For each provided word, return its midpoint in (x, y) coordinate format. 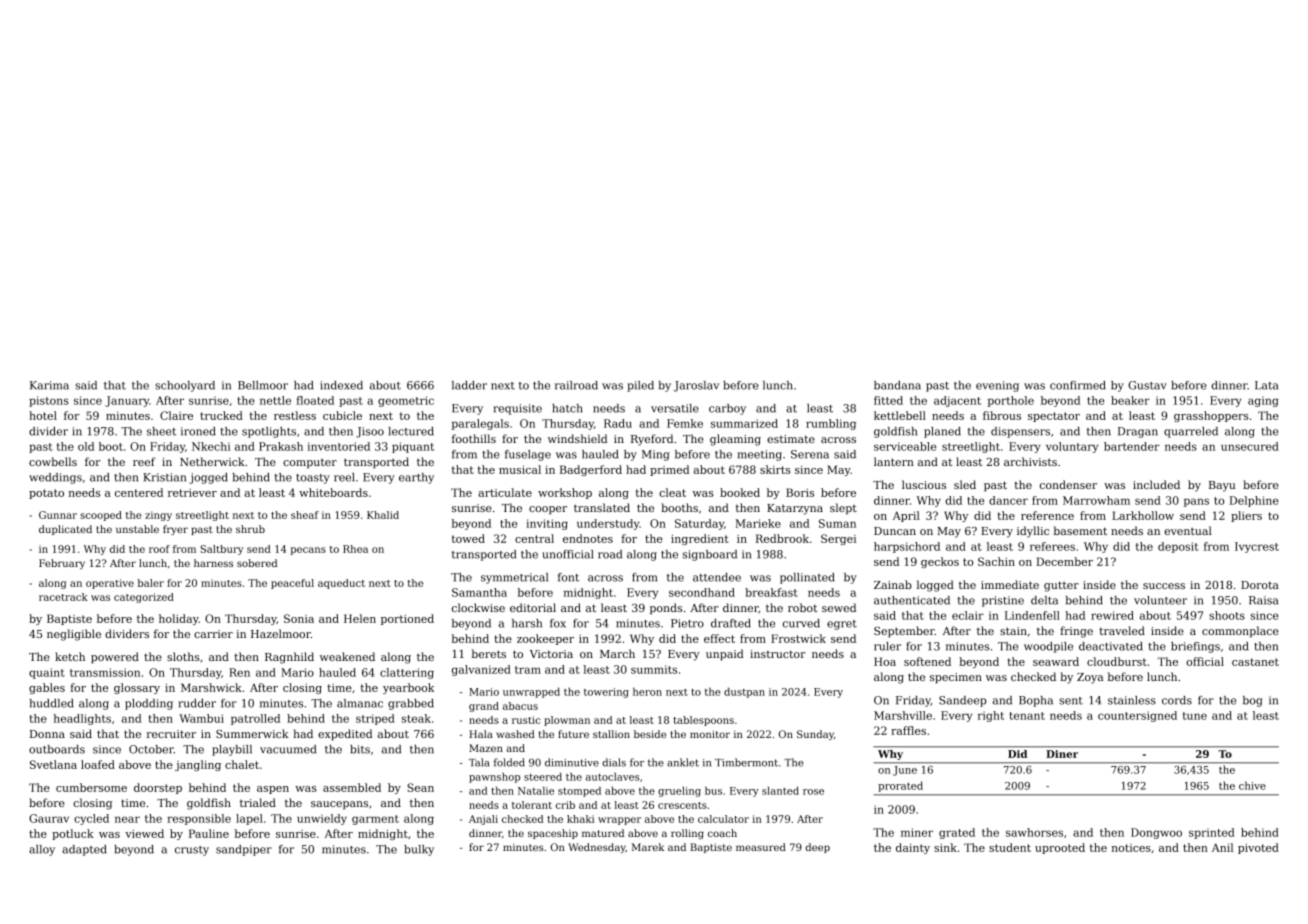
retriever (192, 493)
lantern (894, 461)
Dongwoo (1156, 833)
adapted (84, 850)
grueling (679, 792)
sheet (161, 431)
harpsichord (907, 547)
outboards (57, 749)
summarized (744, 423)
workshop (565, 493)
